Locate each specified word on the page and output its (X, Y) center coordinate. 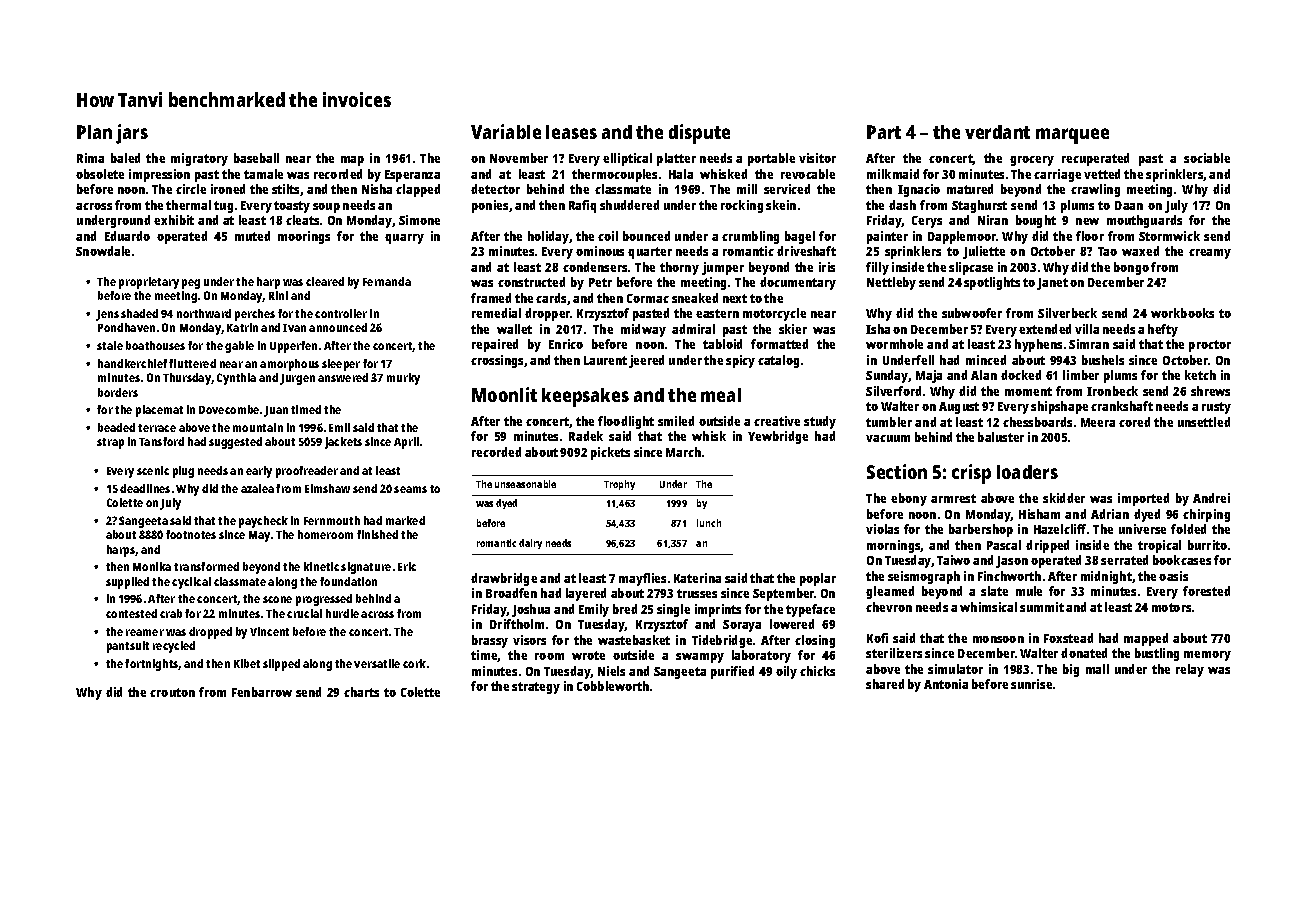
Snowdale (103, 251)
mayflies (642, 579)
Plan (94, 132)
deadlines (145, 488)
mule (1029, 591)
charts (361, 692)
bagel (800, 237)
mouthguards (1144, 221)
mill (747, 189)
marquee (1072, 136)
